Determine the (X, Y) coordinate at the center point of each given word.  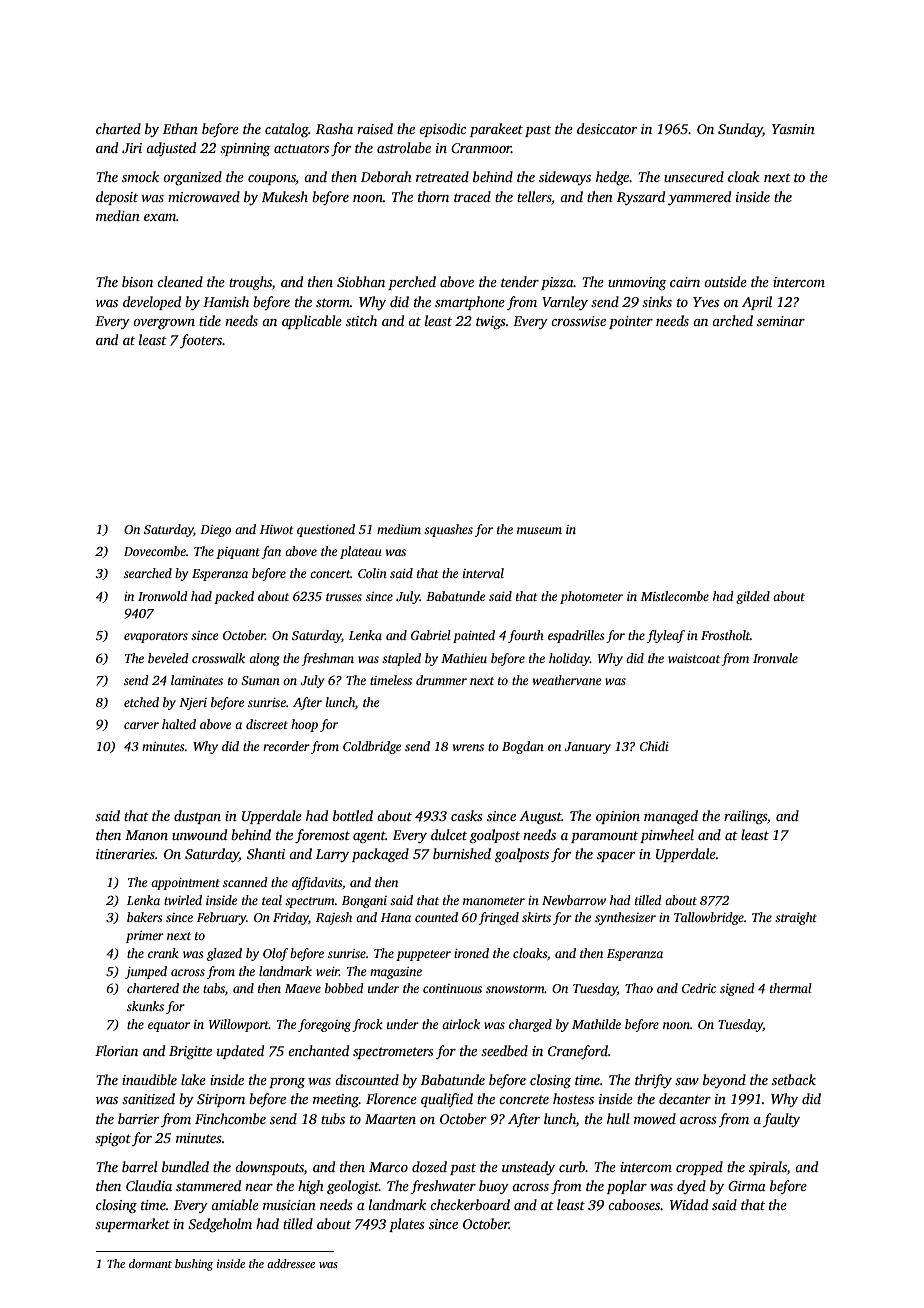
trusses (344, 597)
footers (201, 341)
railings (745, 817)
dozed (429, 1166)
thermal (791, 988)
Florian (116, 1050)
